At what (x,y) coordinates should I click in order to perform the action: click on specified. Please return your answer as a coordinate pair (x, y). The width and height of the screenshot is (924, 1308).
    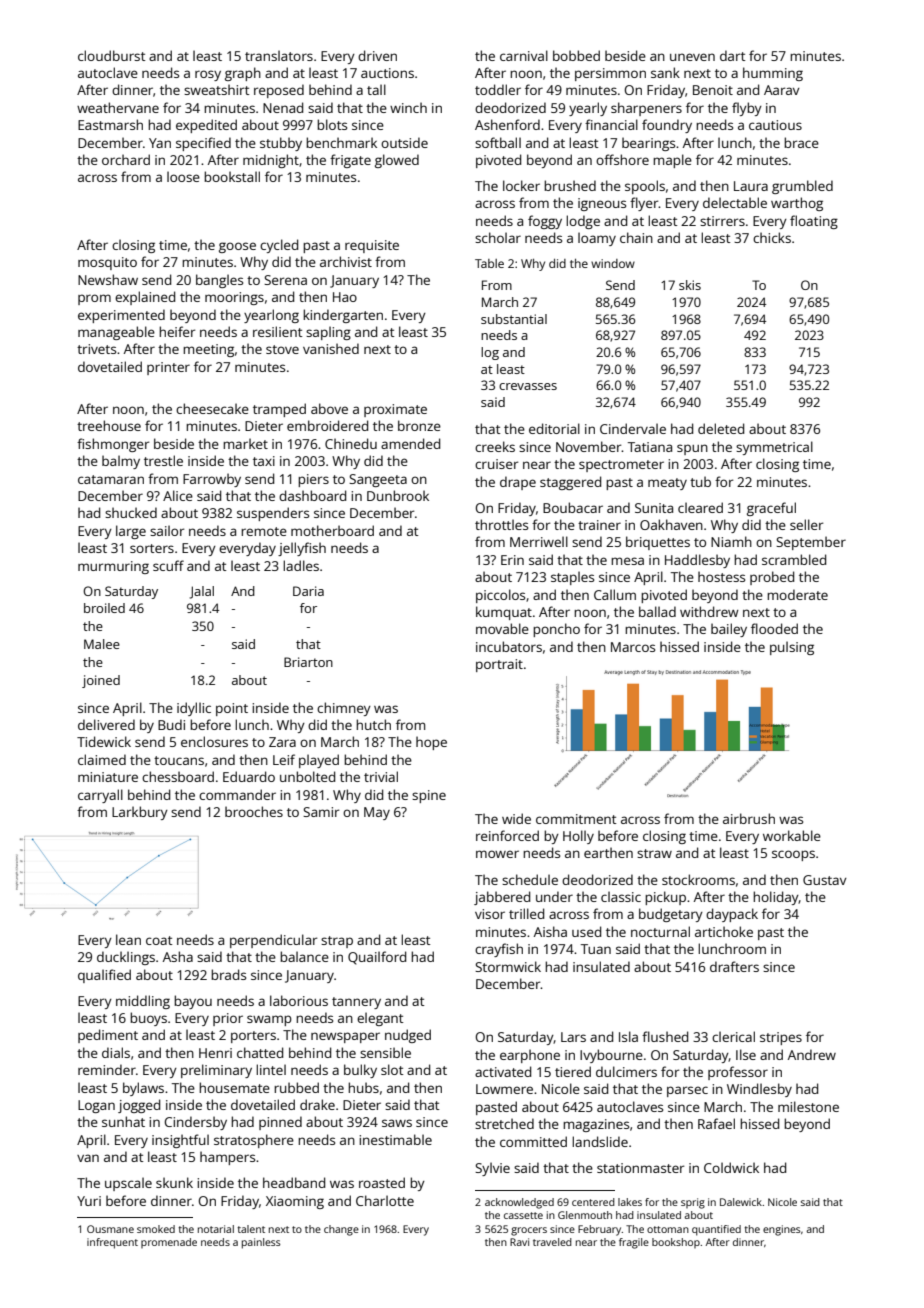
    Looking at the image, I should click on (203, 144).
